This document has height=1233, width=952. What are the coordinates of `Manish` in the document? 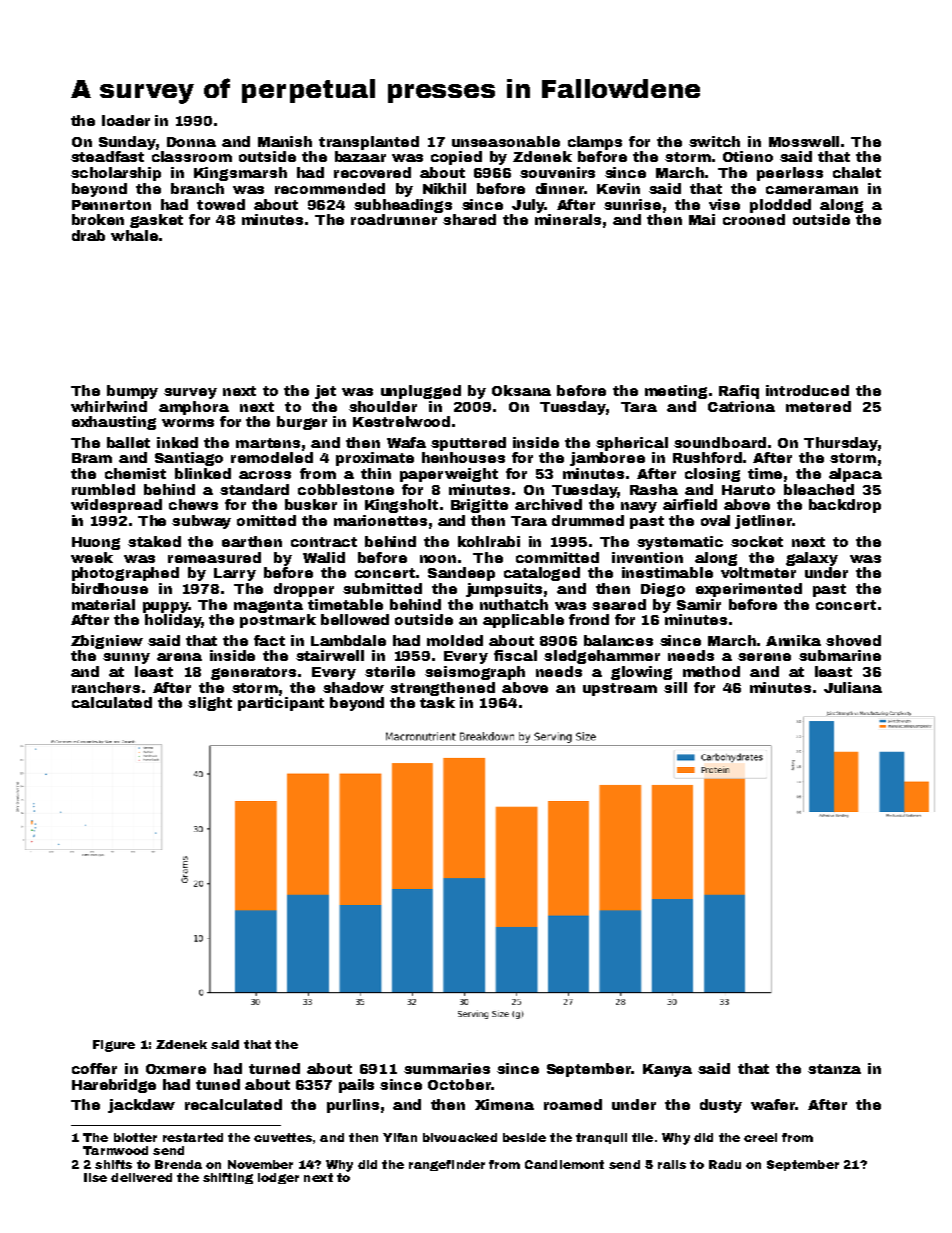 It's located at (285, 141).
